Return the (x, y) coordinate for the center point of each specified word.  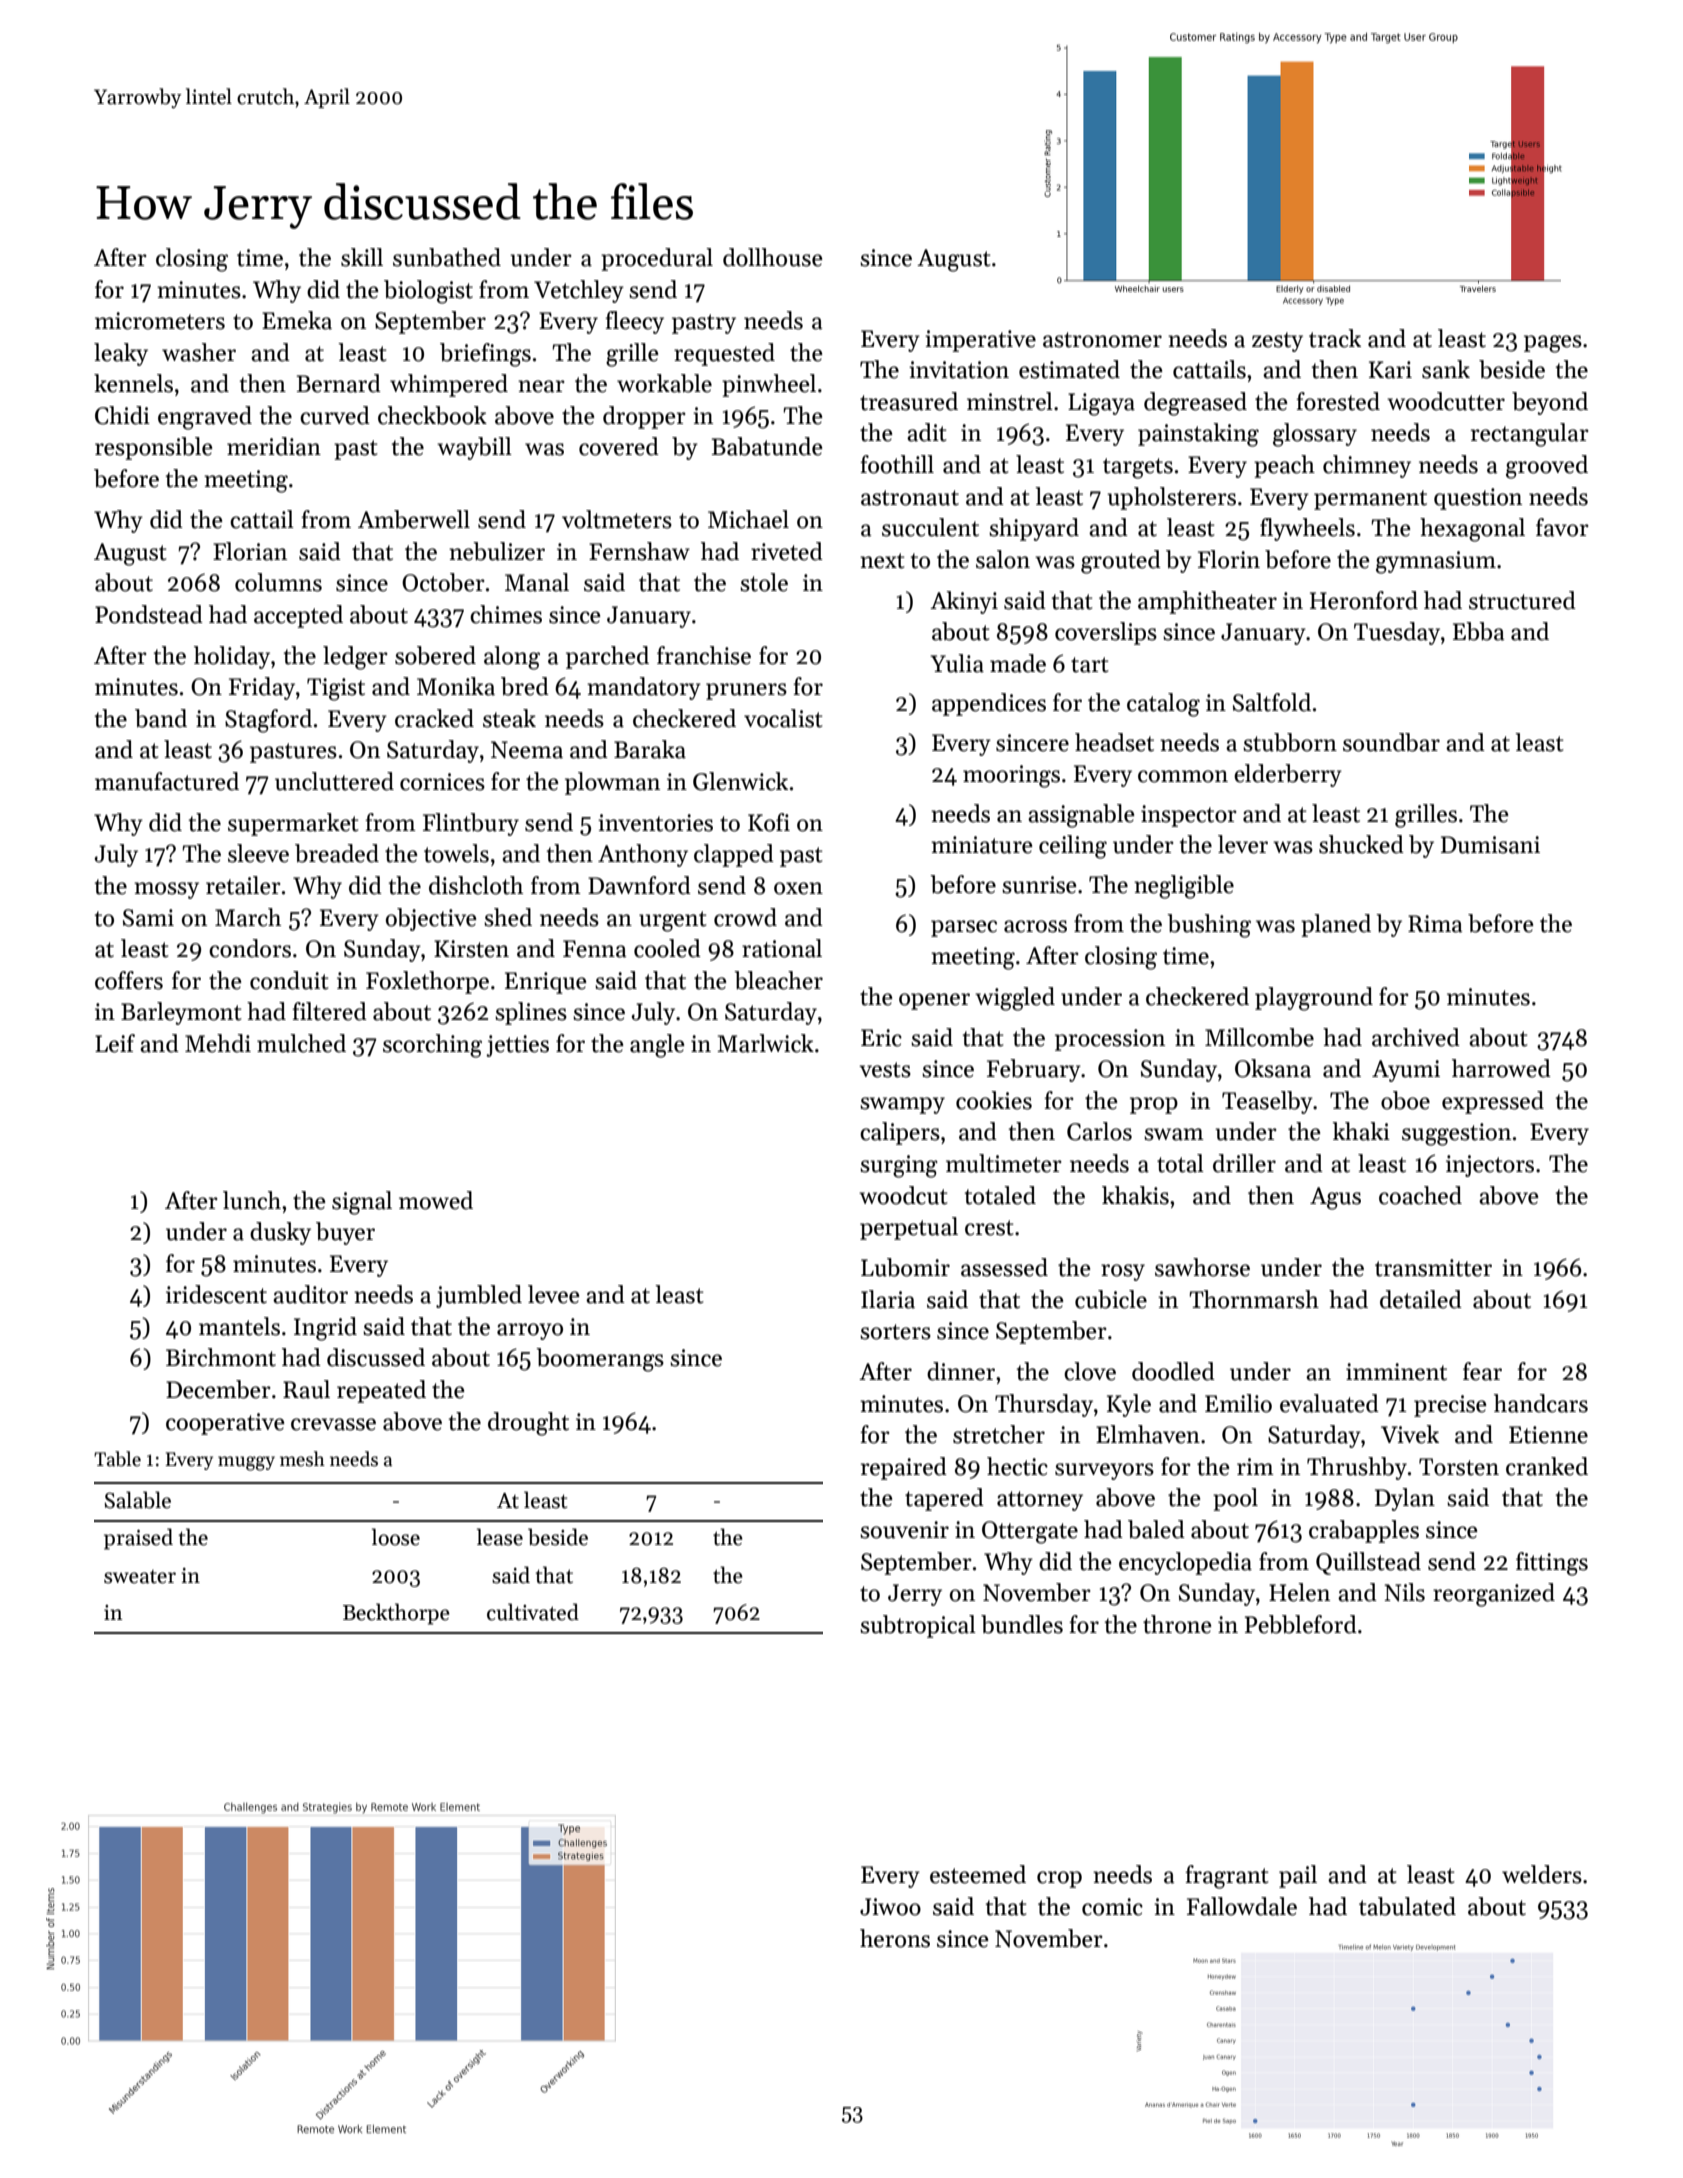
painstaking (1198, 435)
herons (895, 1938)
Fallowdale (1242, 1906)
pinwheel (769, 385)
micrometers (160, 321)
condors (250, 948)
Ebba (1479, 631)
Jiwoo (890, 1907)
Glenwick (740, 781)
